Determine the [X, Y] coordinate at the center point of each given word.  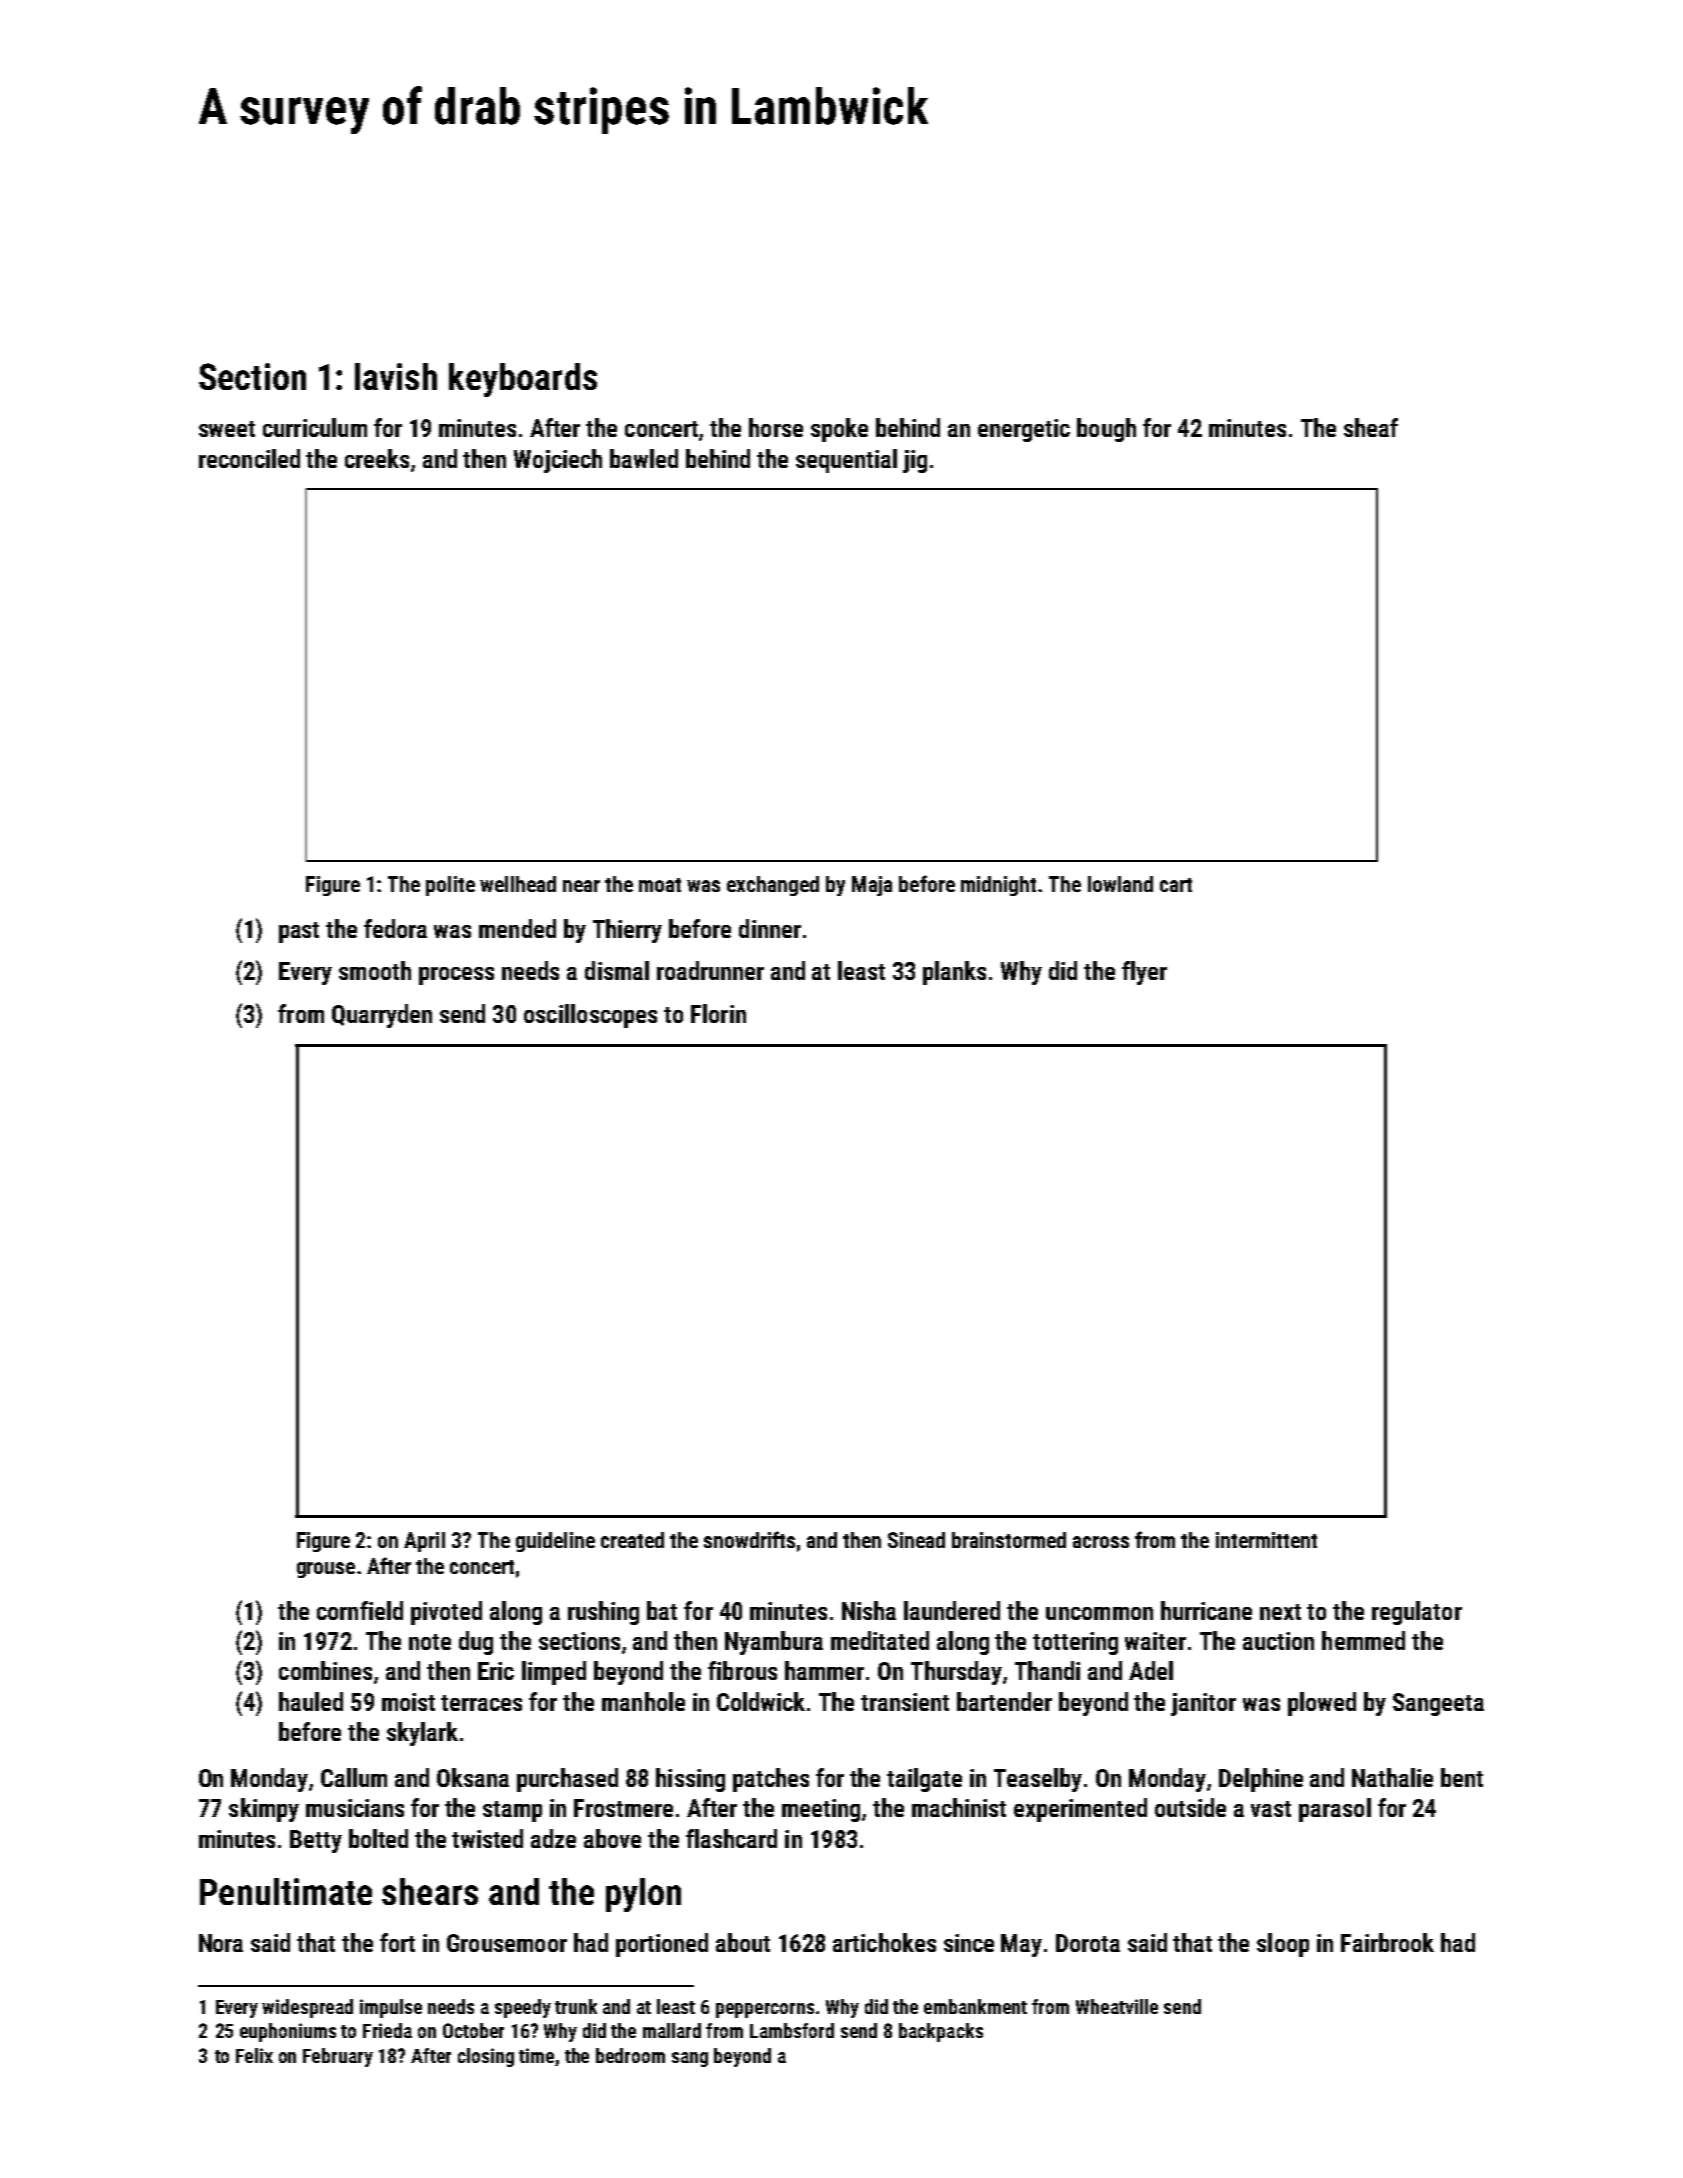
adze [553, 1838]
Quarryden [382, 1016]
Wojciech [558, 461]
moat [660, 885]
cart [1176, 885]
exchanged [773, 886]
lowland [1120, 884]
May [1021, 1945]
